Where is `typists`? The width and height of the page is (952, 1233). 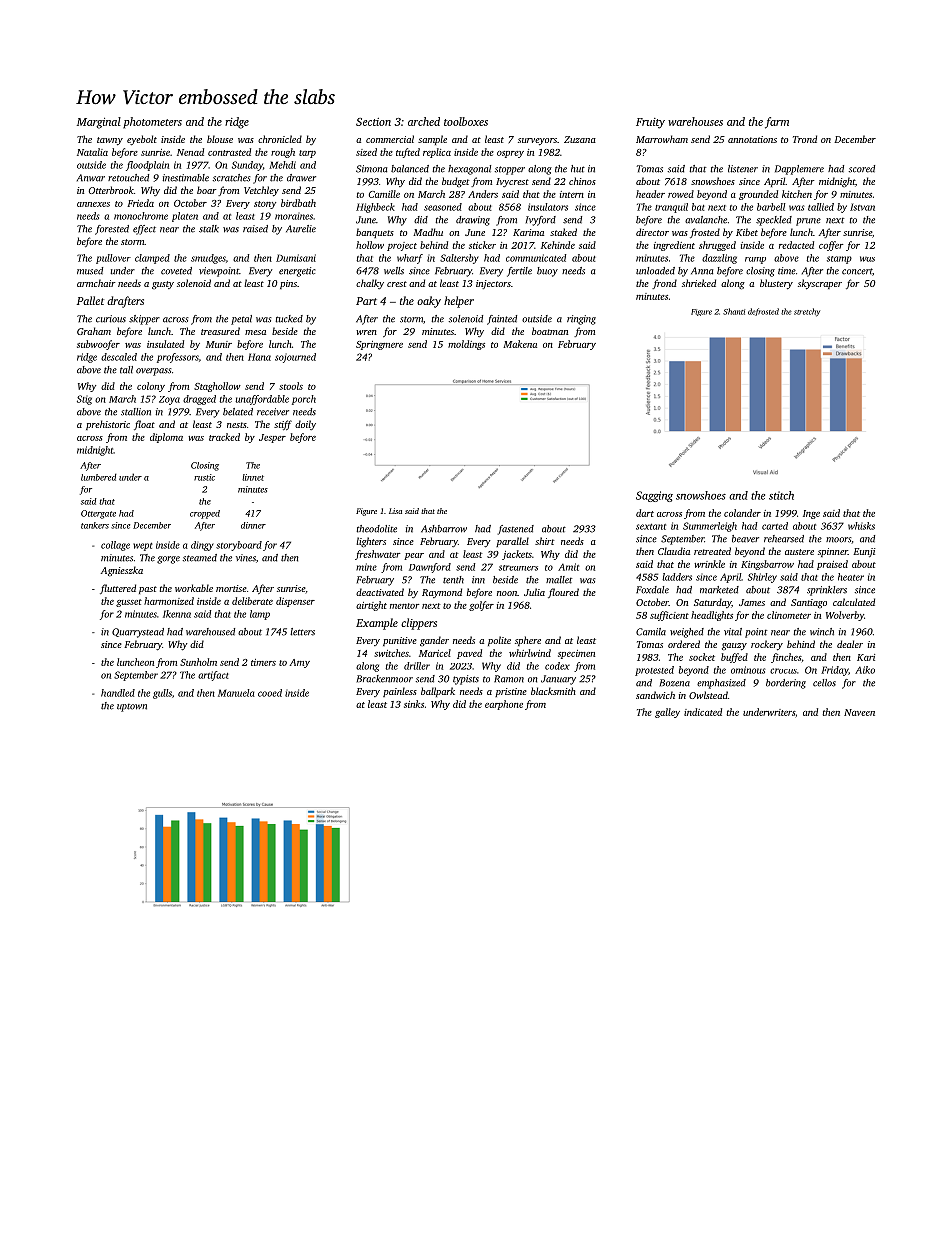
typists is located at coordinates (466, 680).
